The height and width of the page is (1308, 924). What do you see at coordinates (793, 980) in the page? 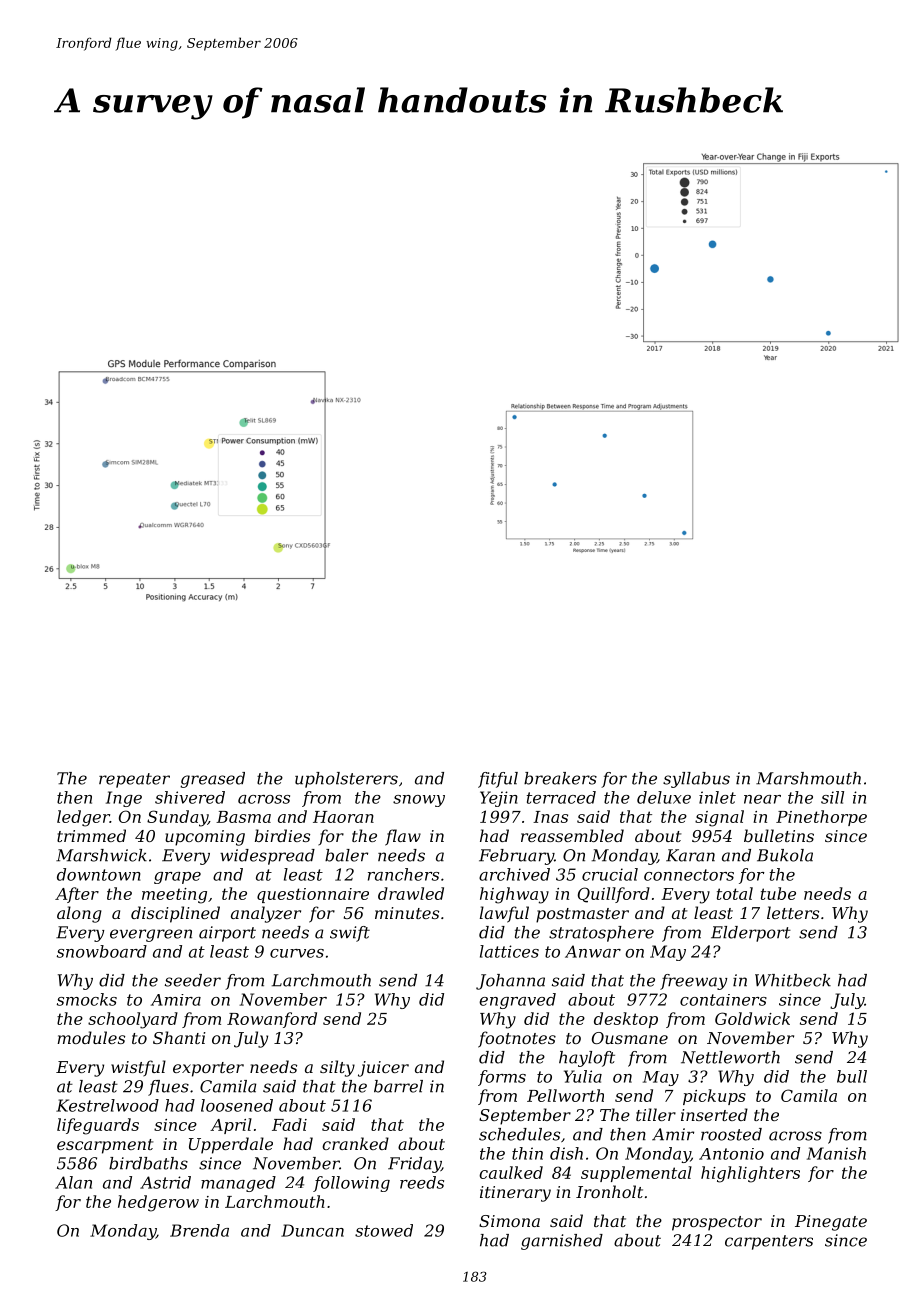
I see `Whitbeck` at bounding box center [793, 980].
